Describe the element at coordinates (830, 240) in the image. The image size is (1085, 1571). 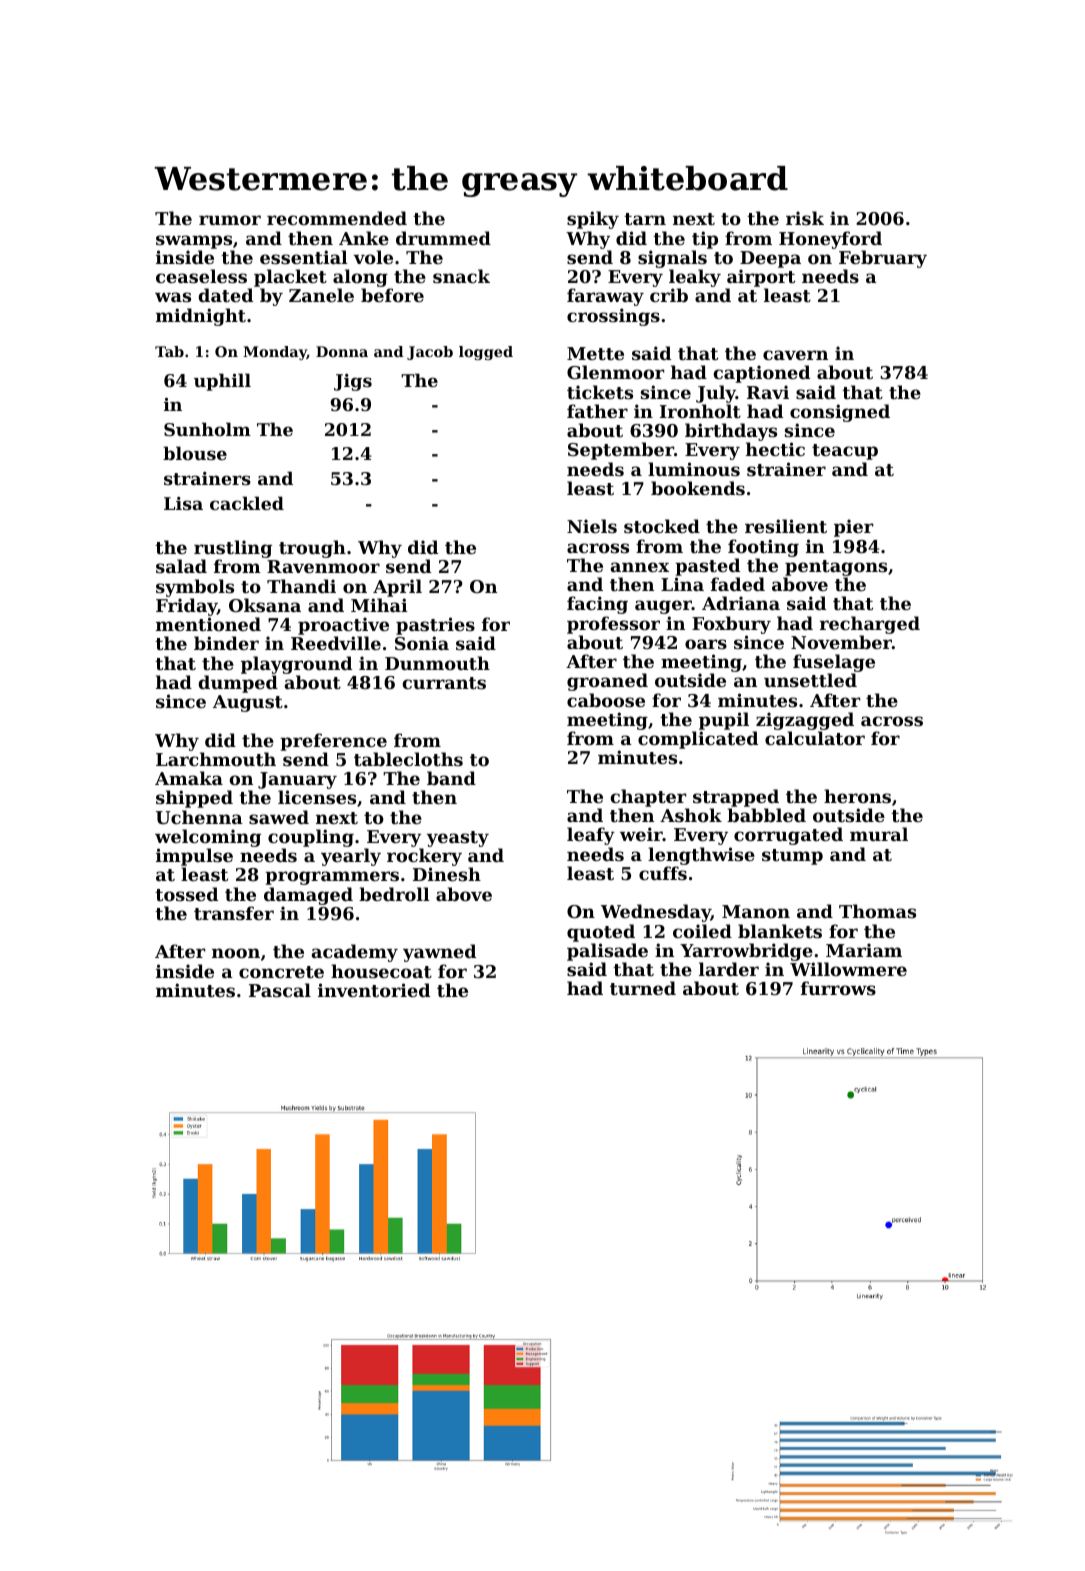
I see `Honeyford` at that location.
